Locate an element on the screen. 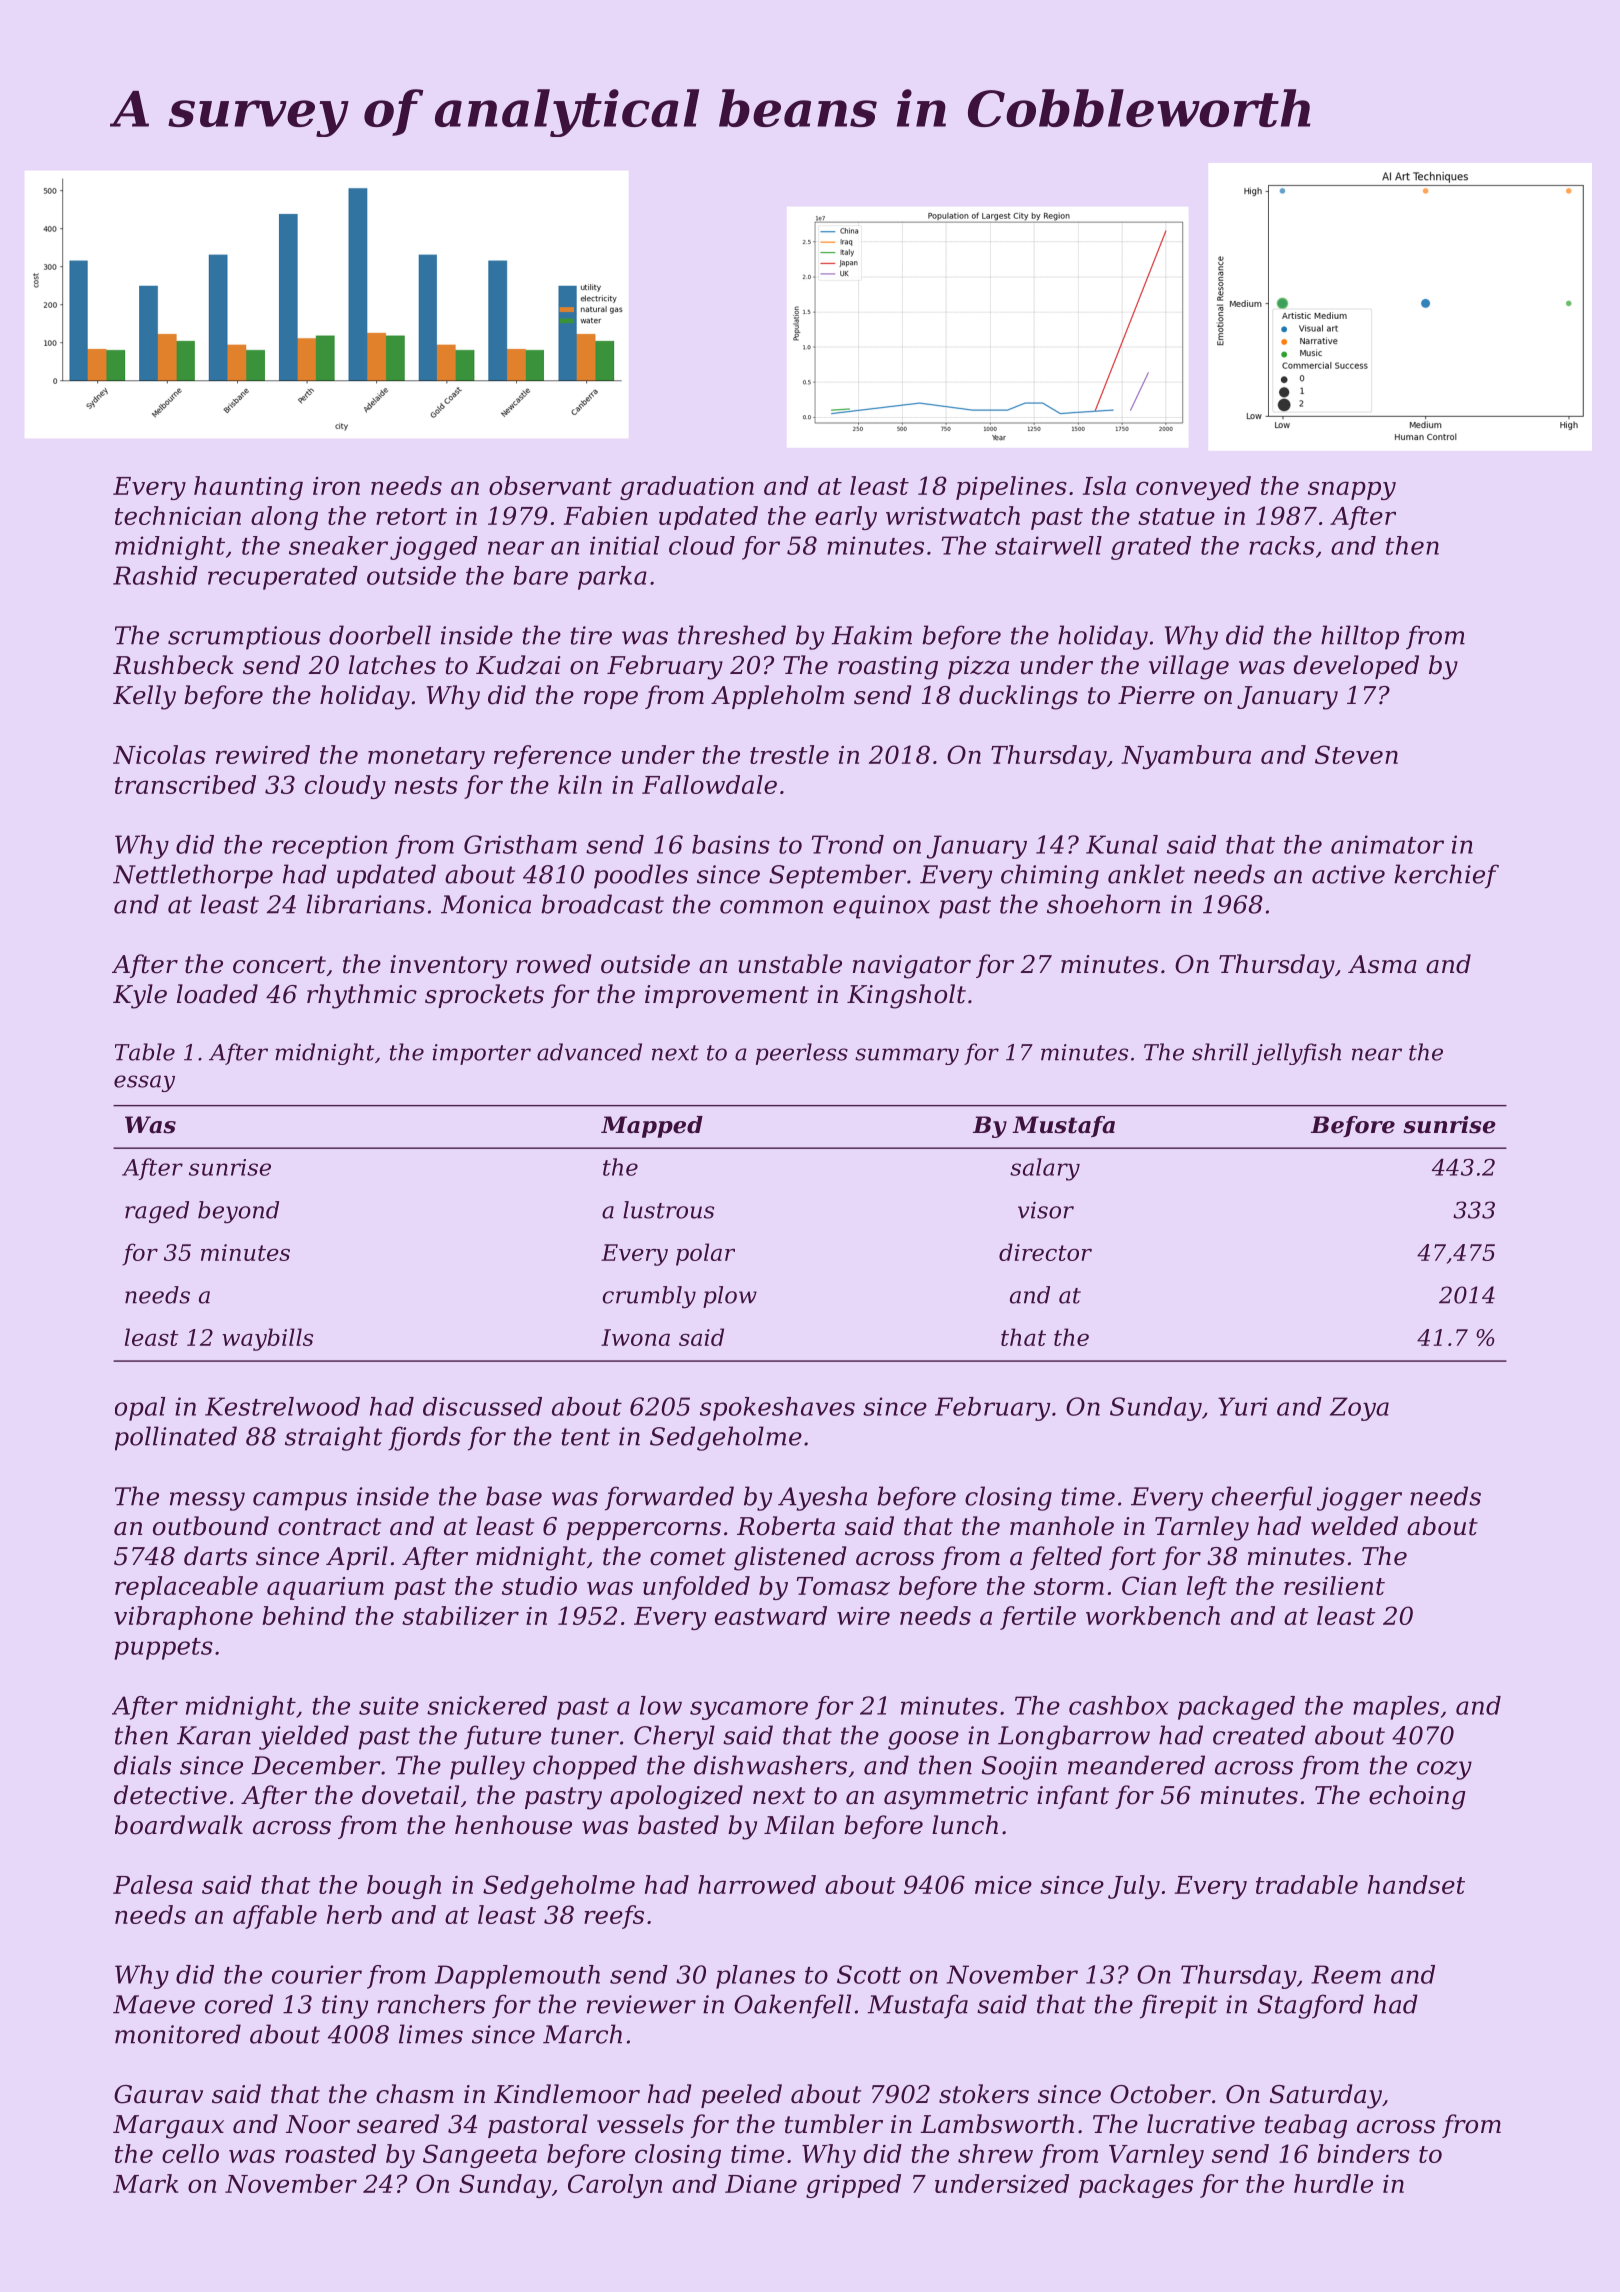 The image size is (1620, 2292). affable is located at coordinates (275, 1917).
